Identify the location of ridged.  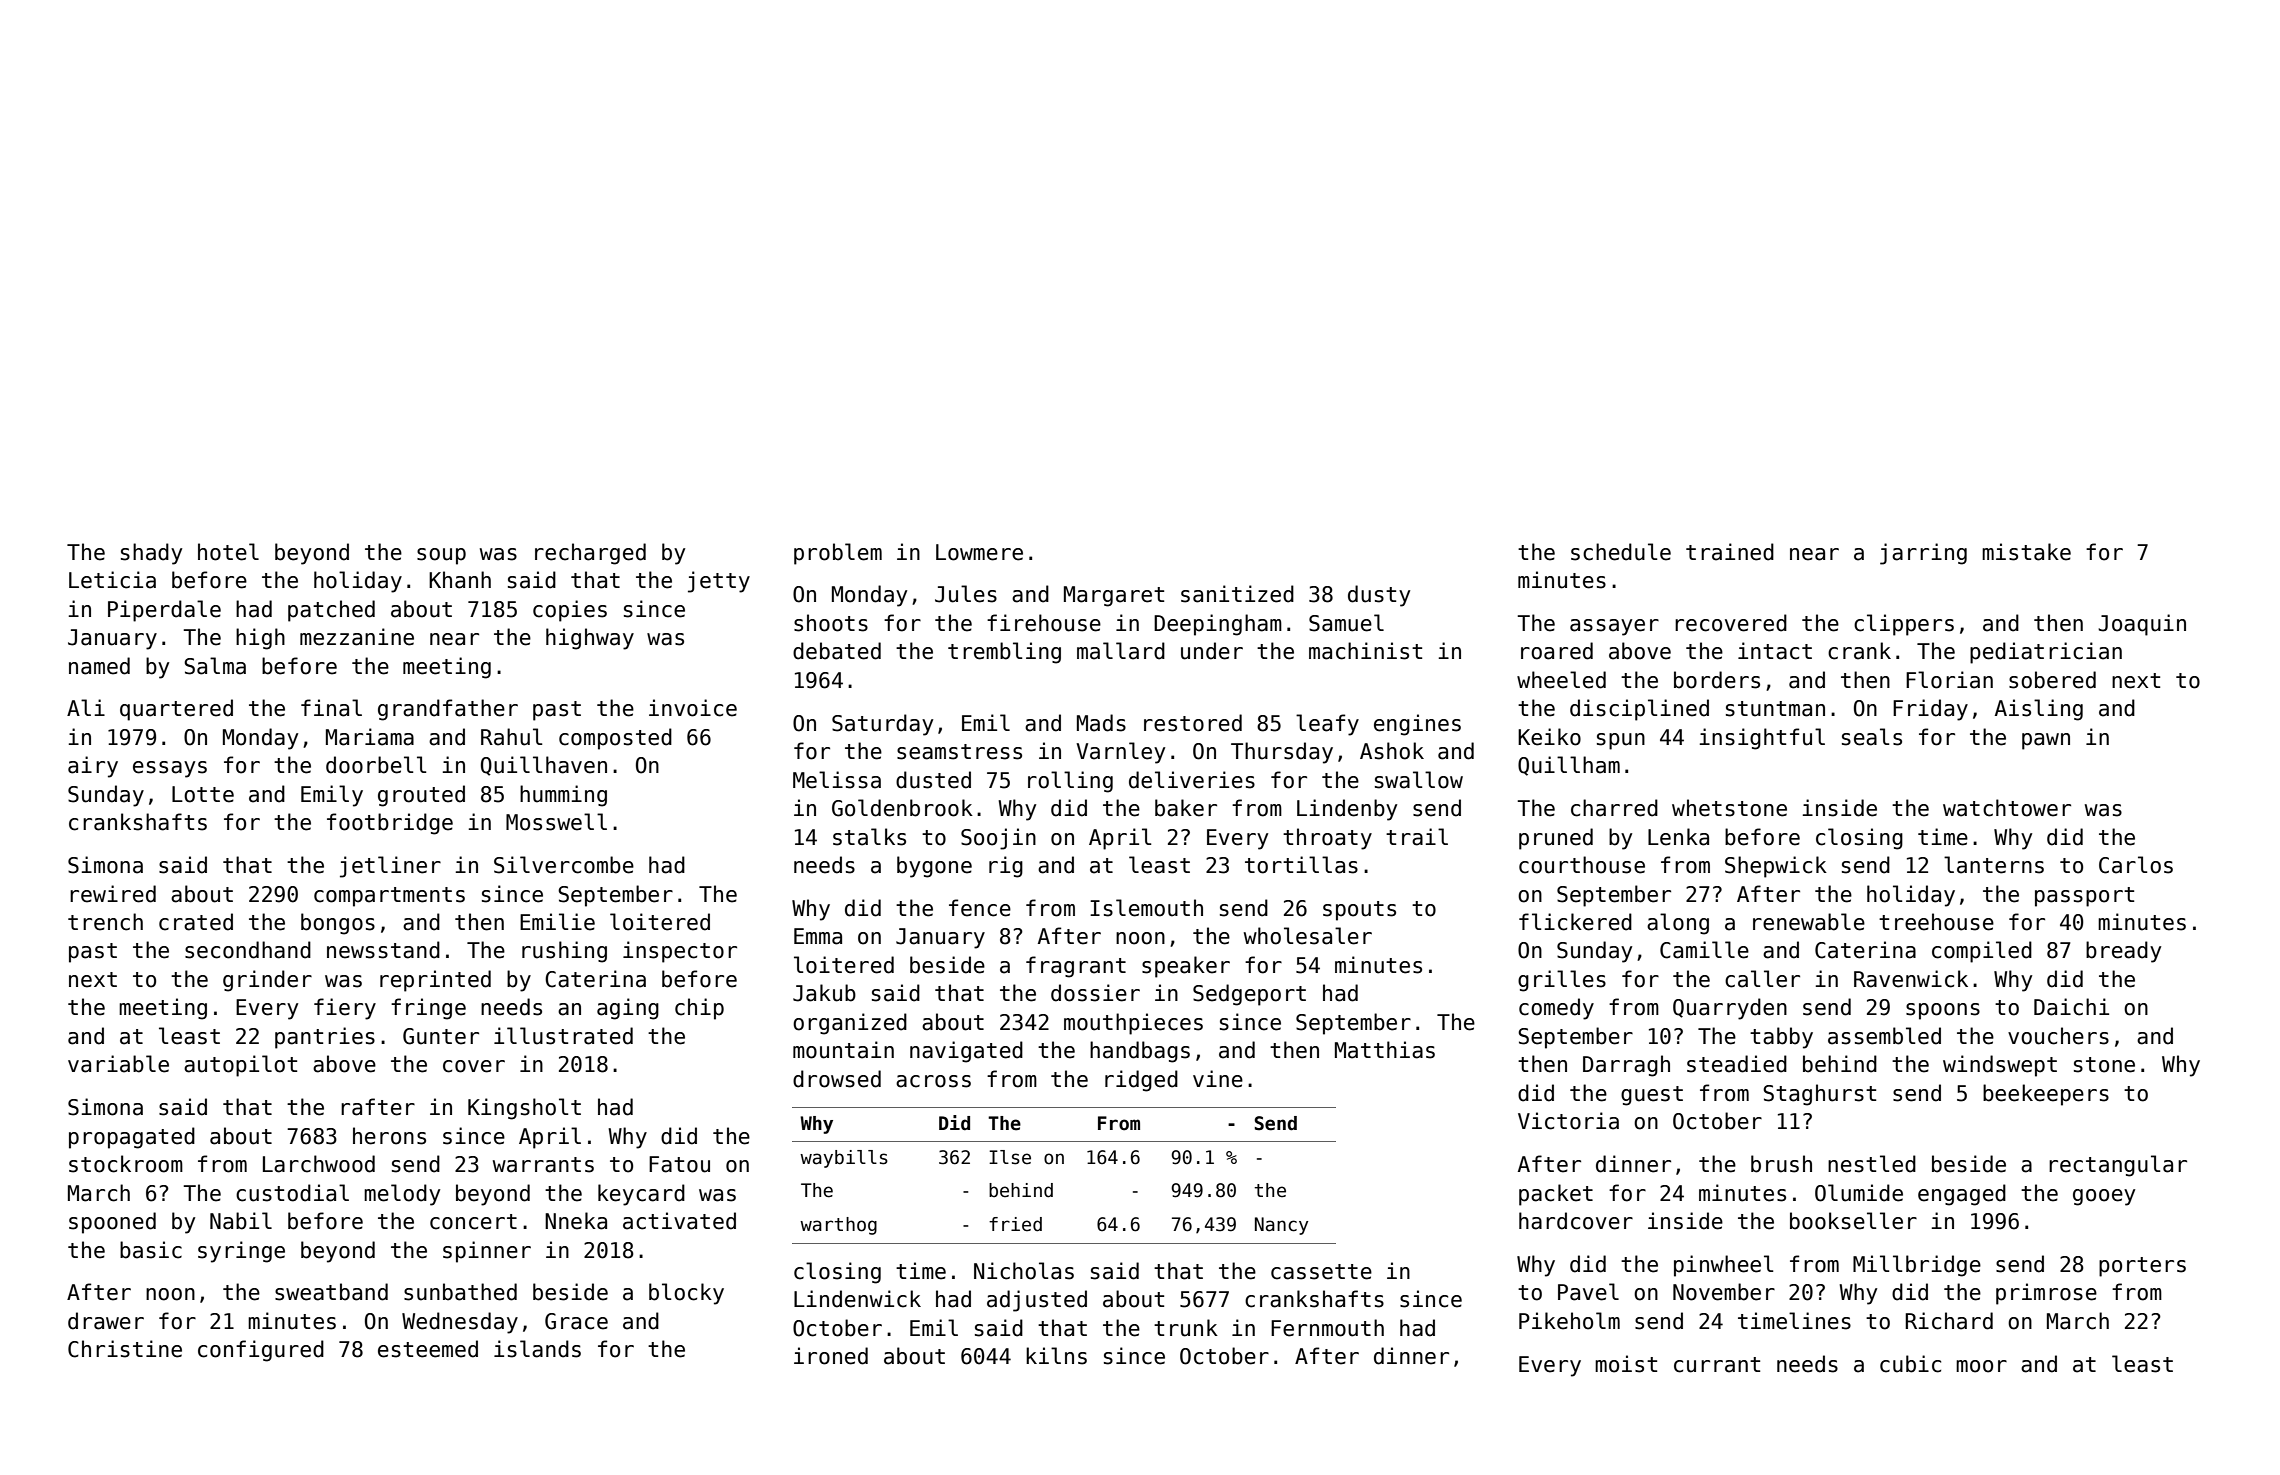
(1141, 1081).
